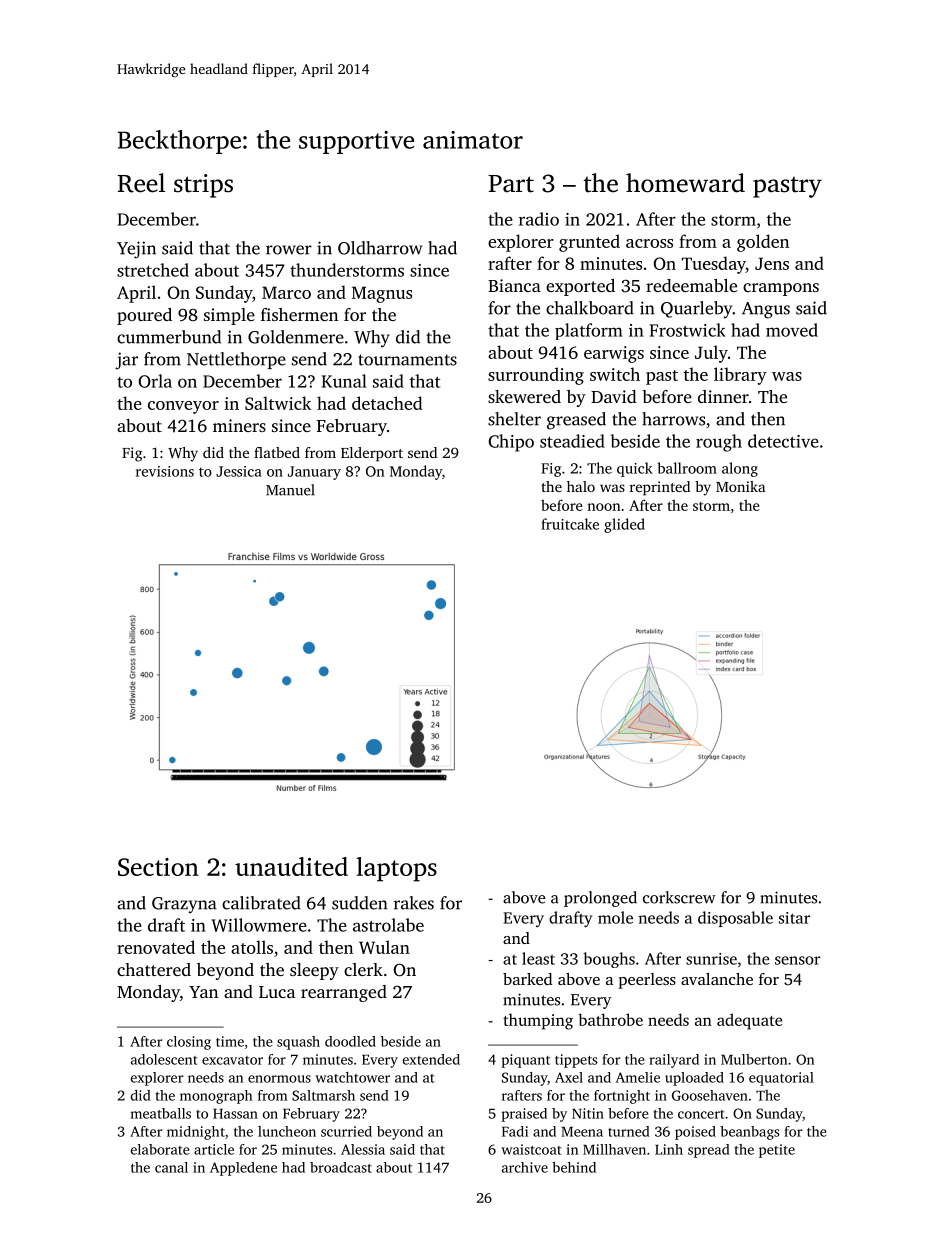 This screenshot has height=1233, width=952. I want to click on elaborate, so click(160, 1149).
